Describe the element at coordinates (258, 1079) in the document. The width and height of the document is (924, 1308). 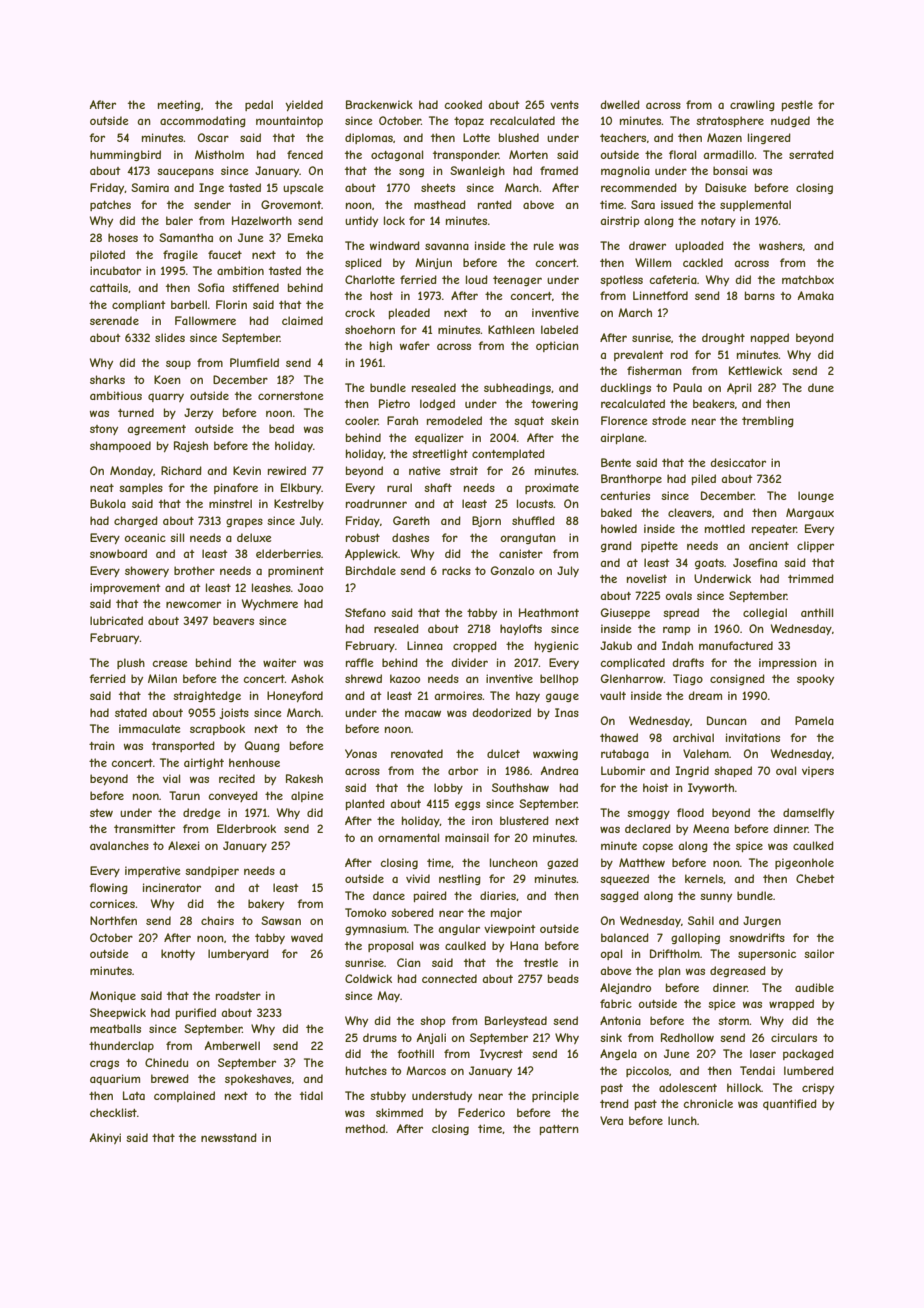
I see `spokeshaves` at that location.
